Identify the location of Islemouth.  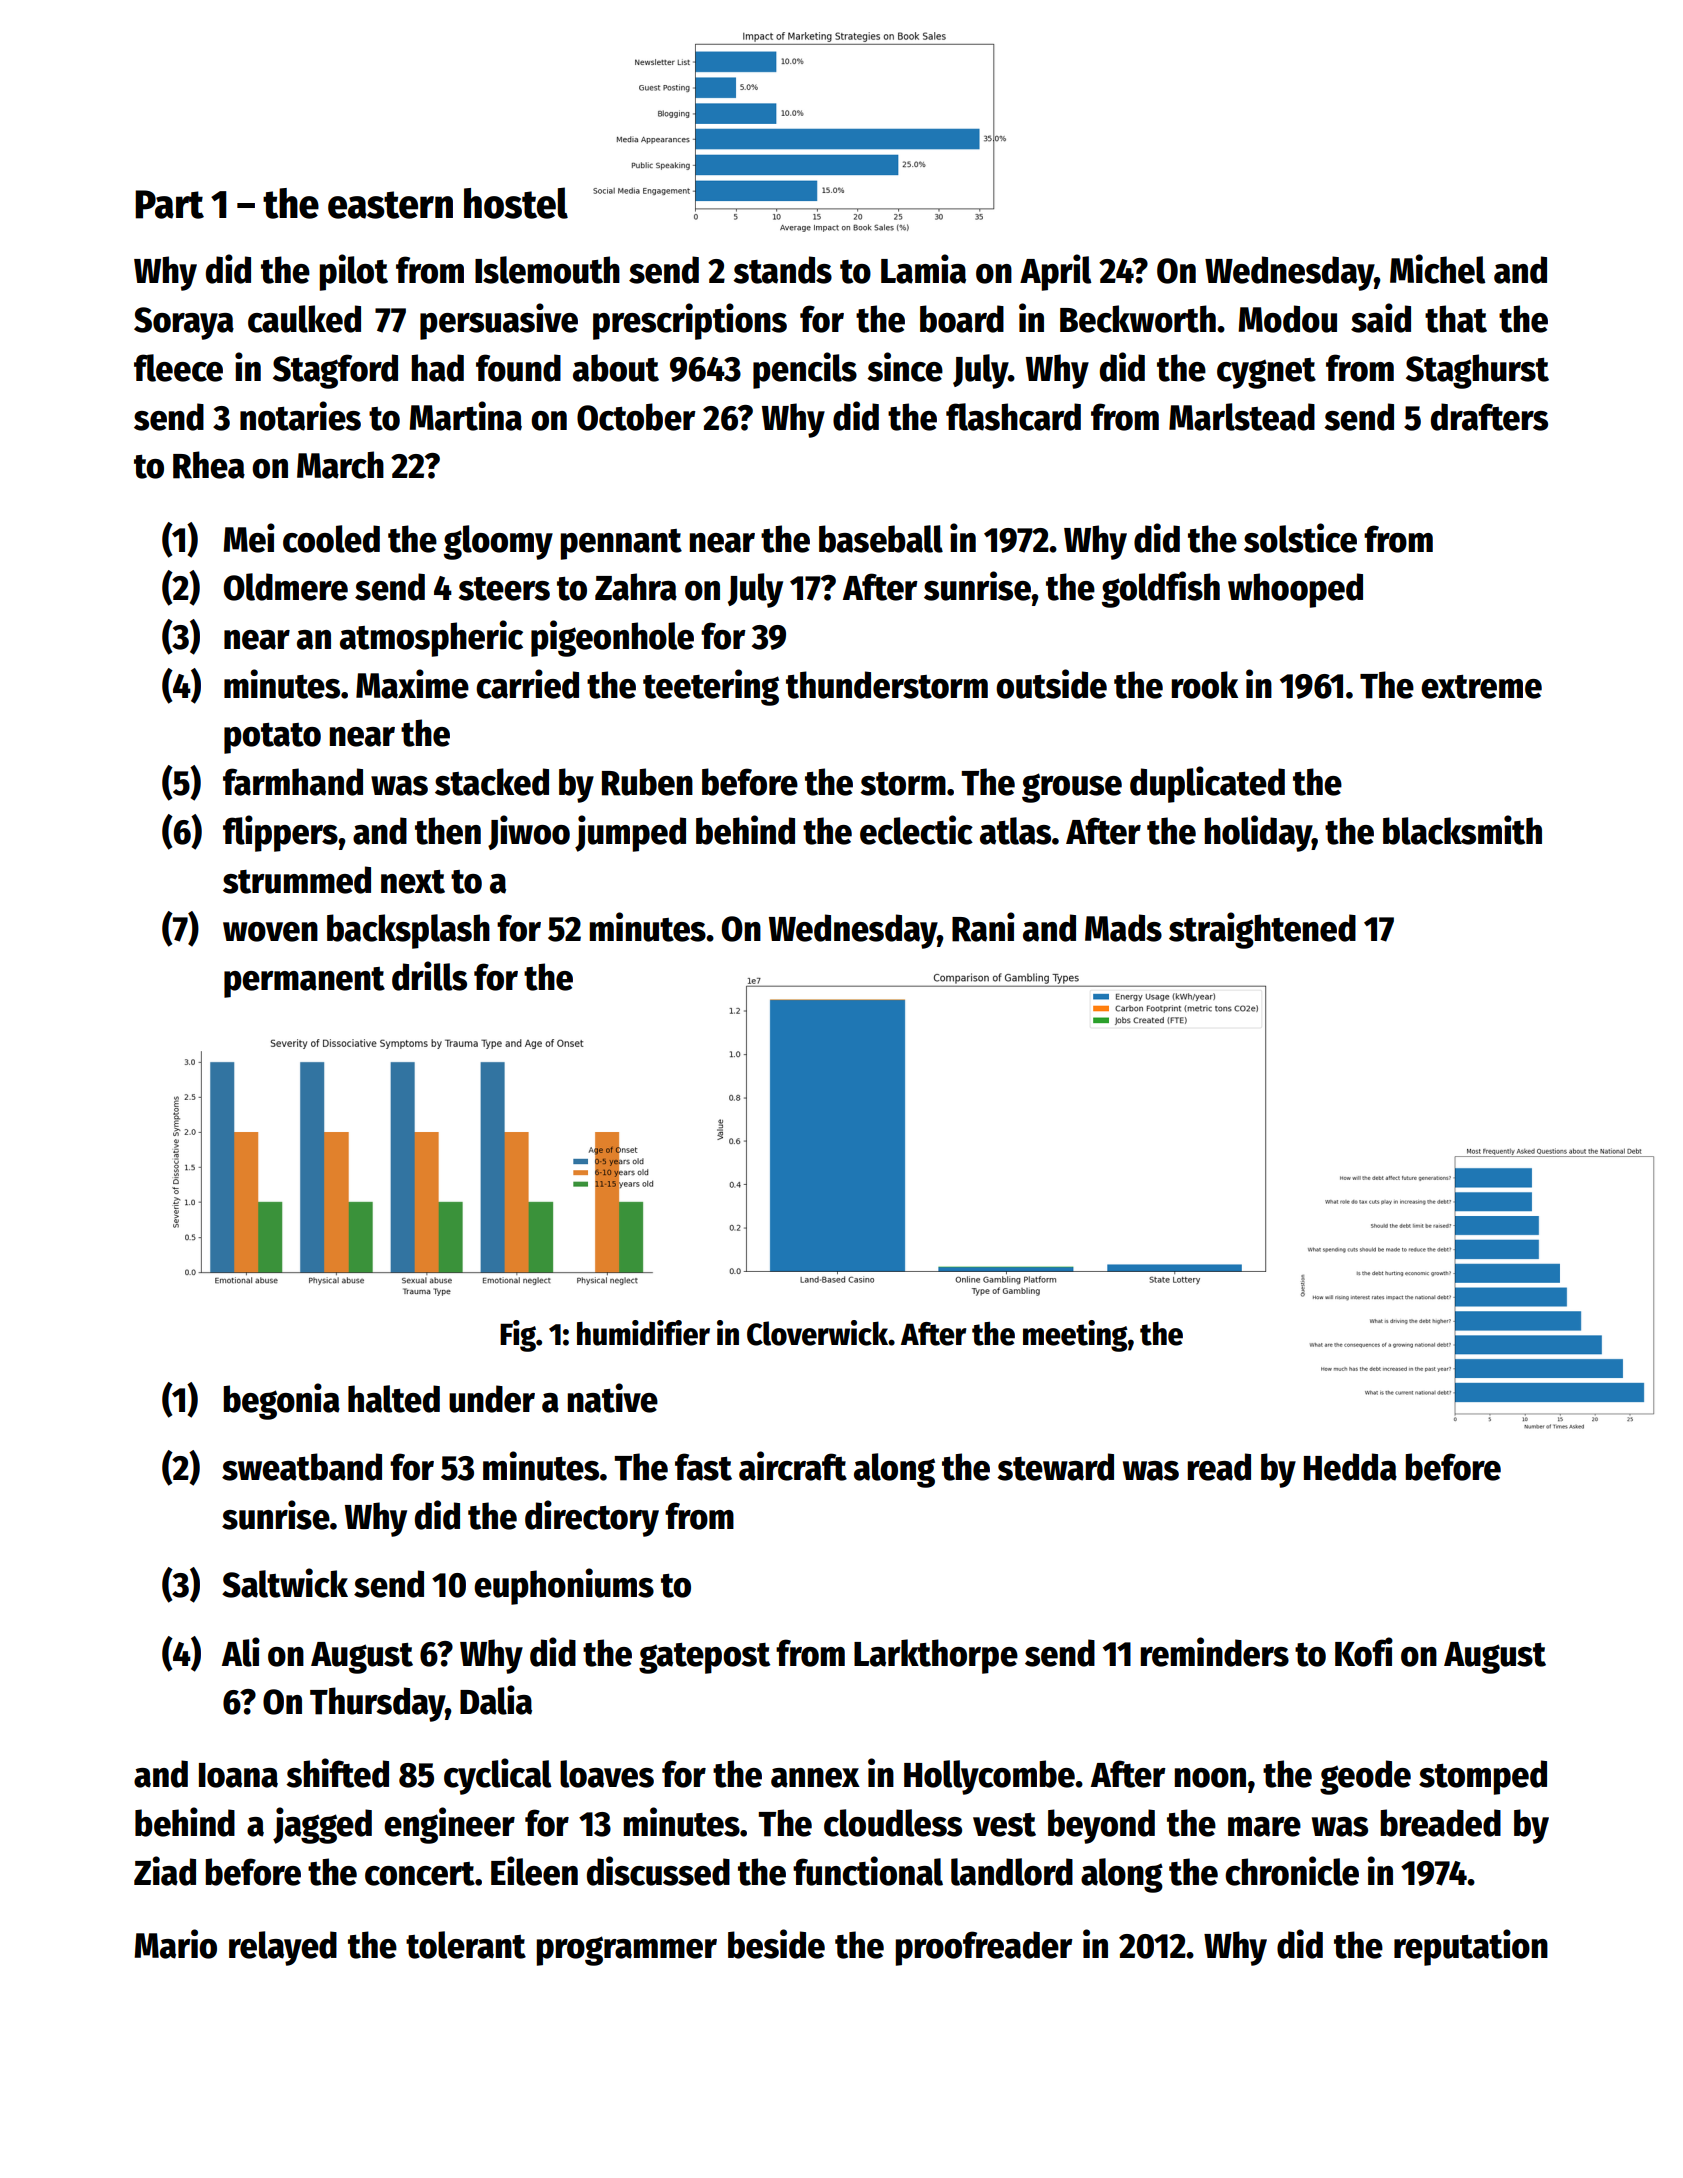
(547, 270).
